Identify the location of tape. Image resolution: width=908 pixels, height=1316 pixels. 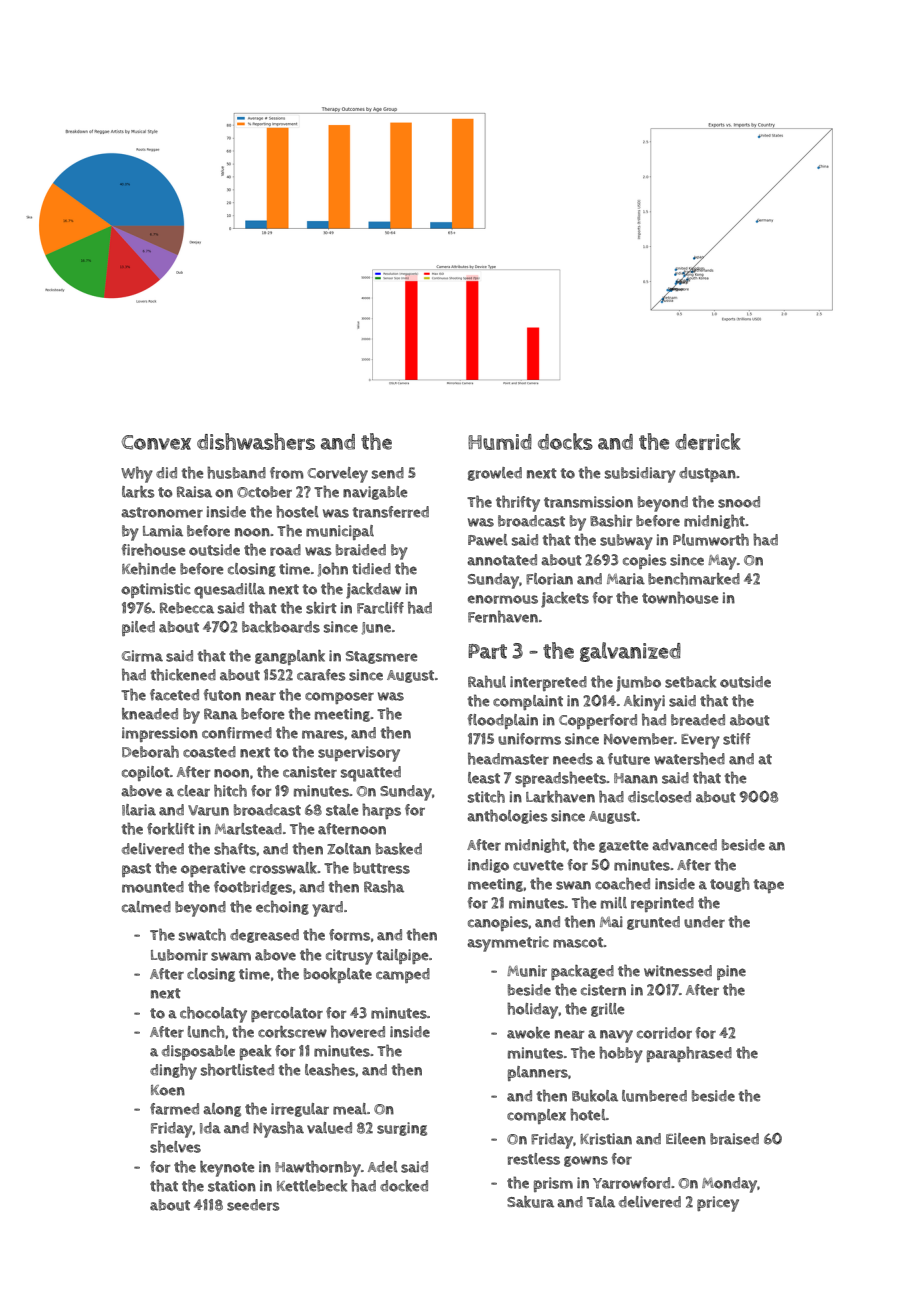
(769, 886).
